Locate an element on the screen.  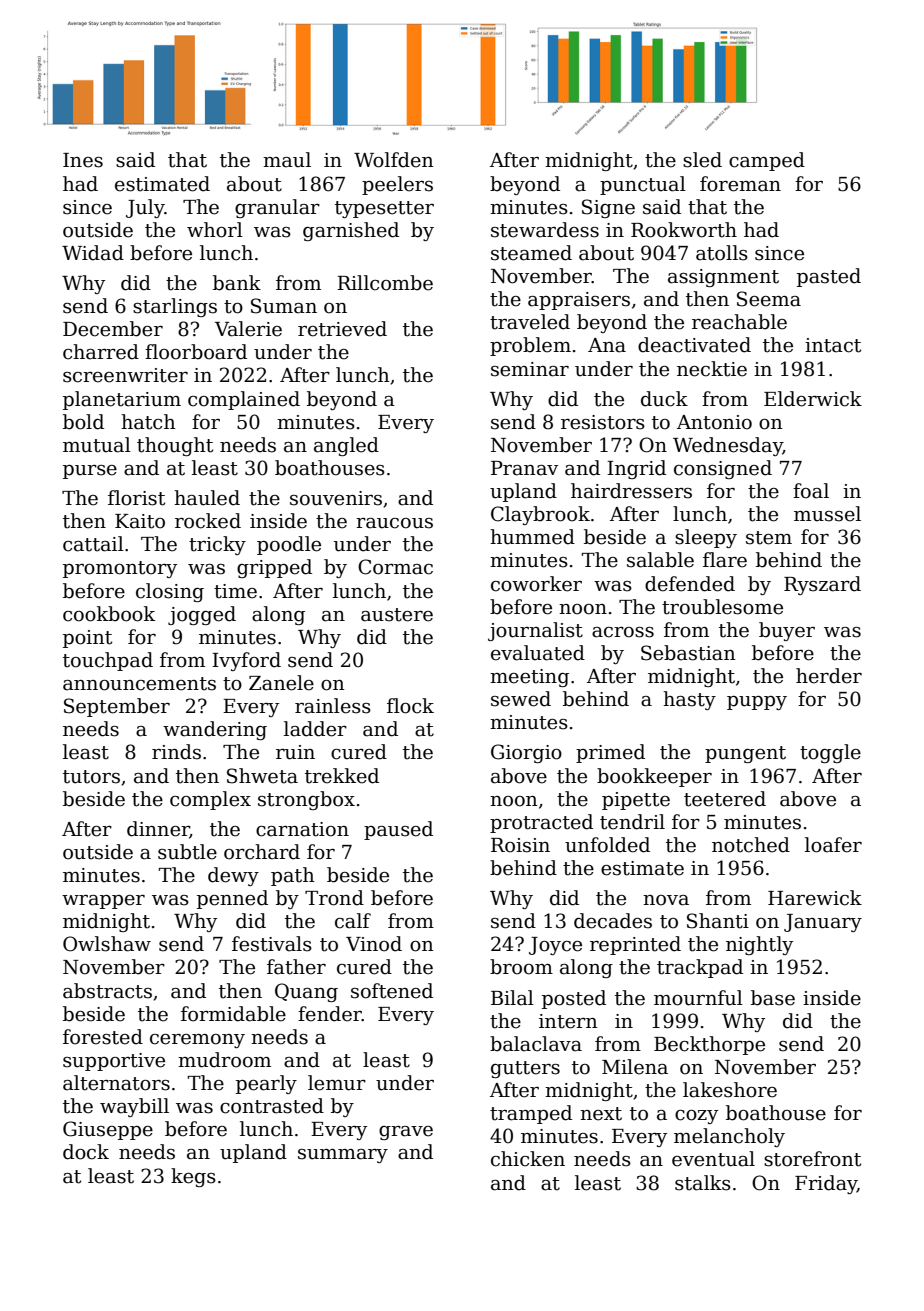
dinner is located at coordinates (158, 829).
